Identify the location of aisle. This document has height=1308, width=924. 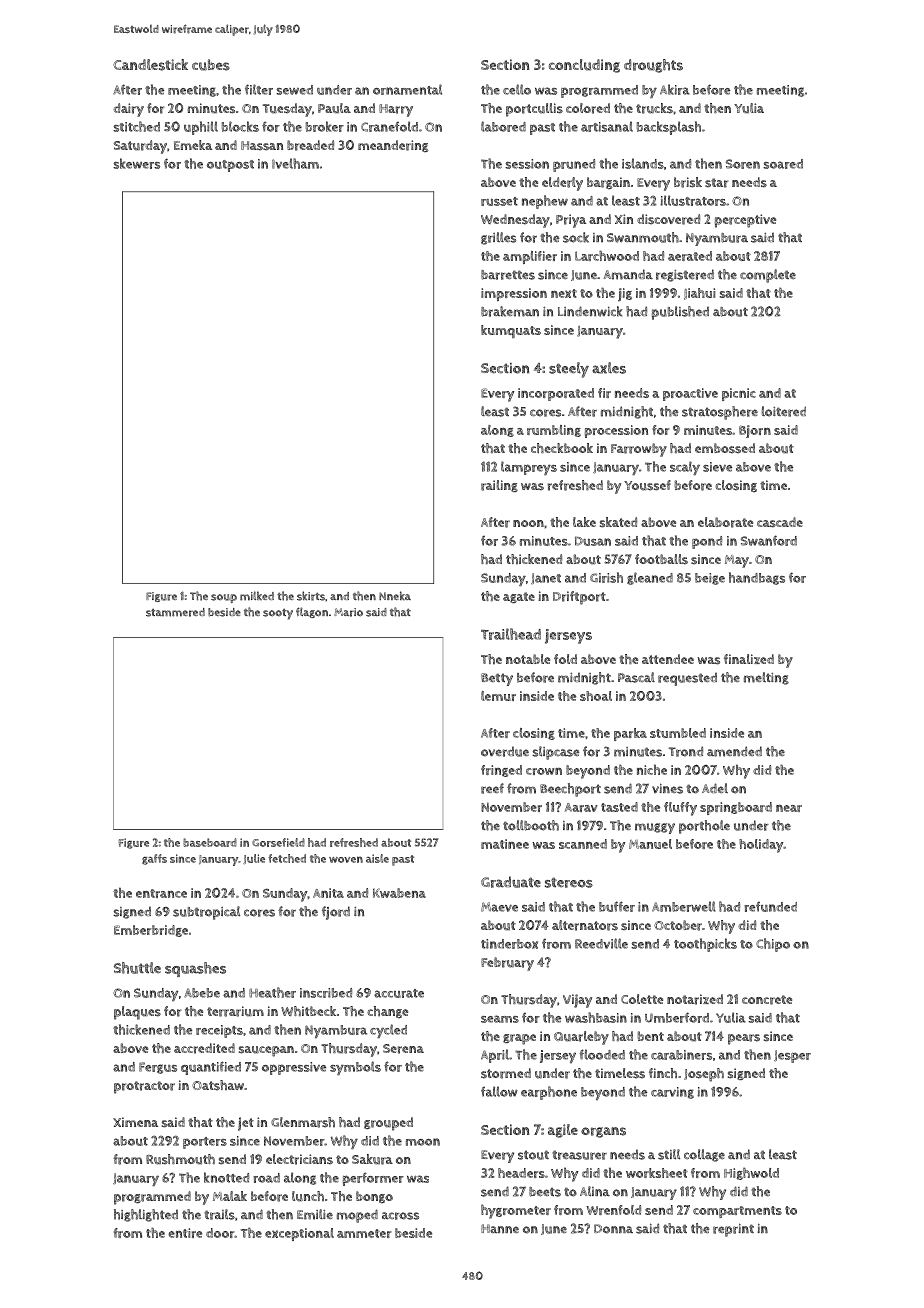
(377, 858).
